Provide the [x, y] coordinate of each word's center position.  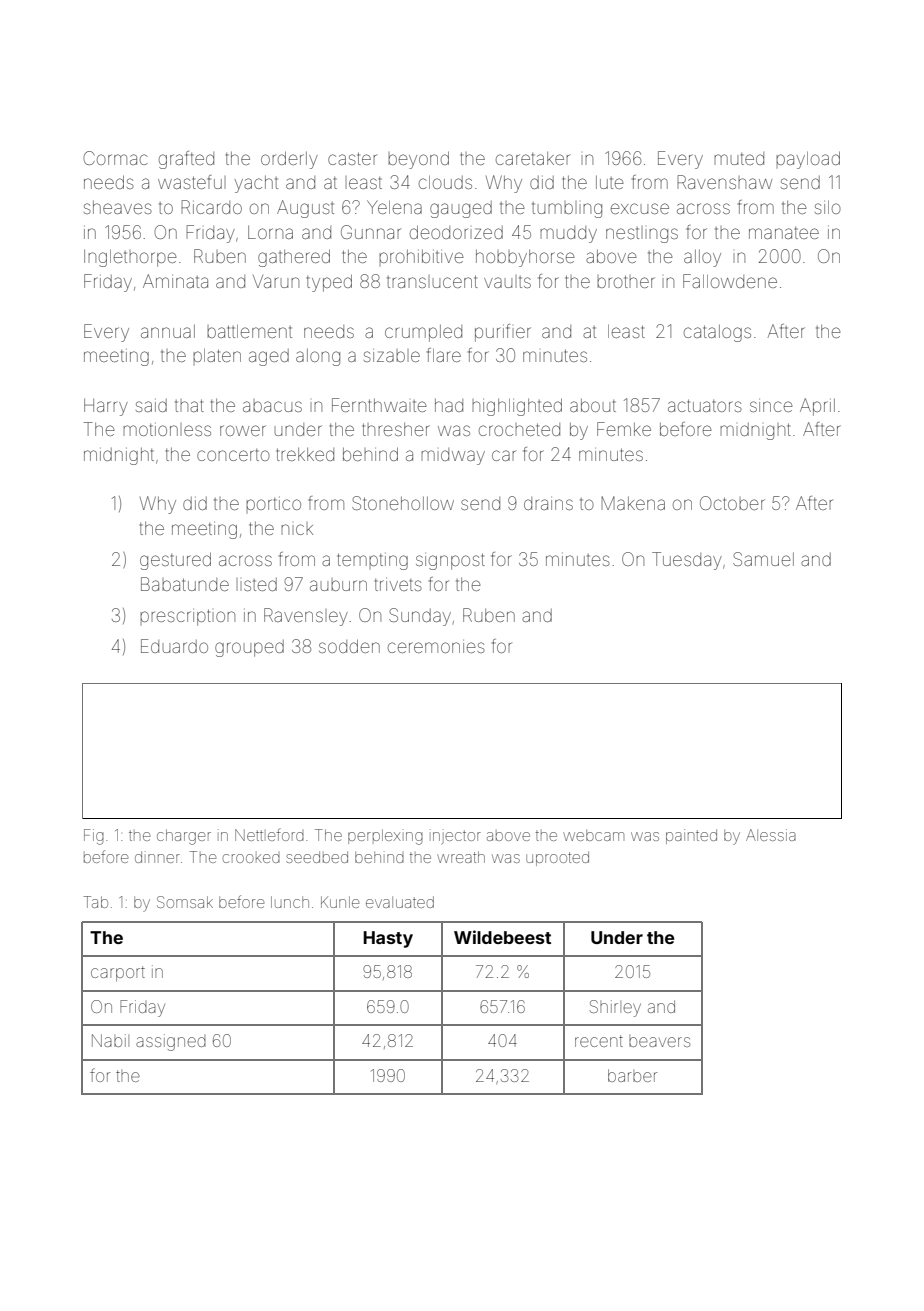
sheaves [118, 207]
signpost [450, 561]
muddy [568, 234]
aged [269, 357]
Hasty [388, 939]
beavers [659, 1041]
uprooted [557, 858]
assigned [171, 1042]
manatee [784, 233]
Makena [633, 503]
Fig [94, 837]
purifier [503, 333]
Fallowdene [730, 281]
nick [297, 529]
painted [691, 836]
